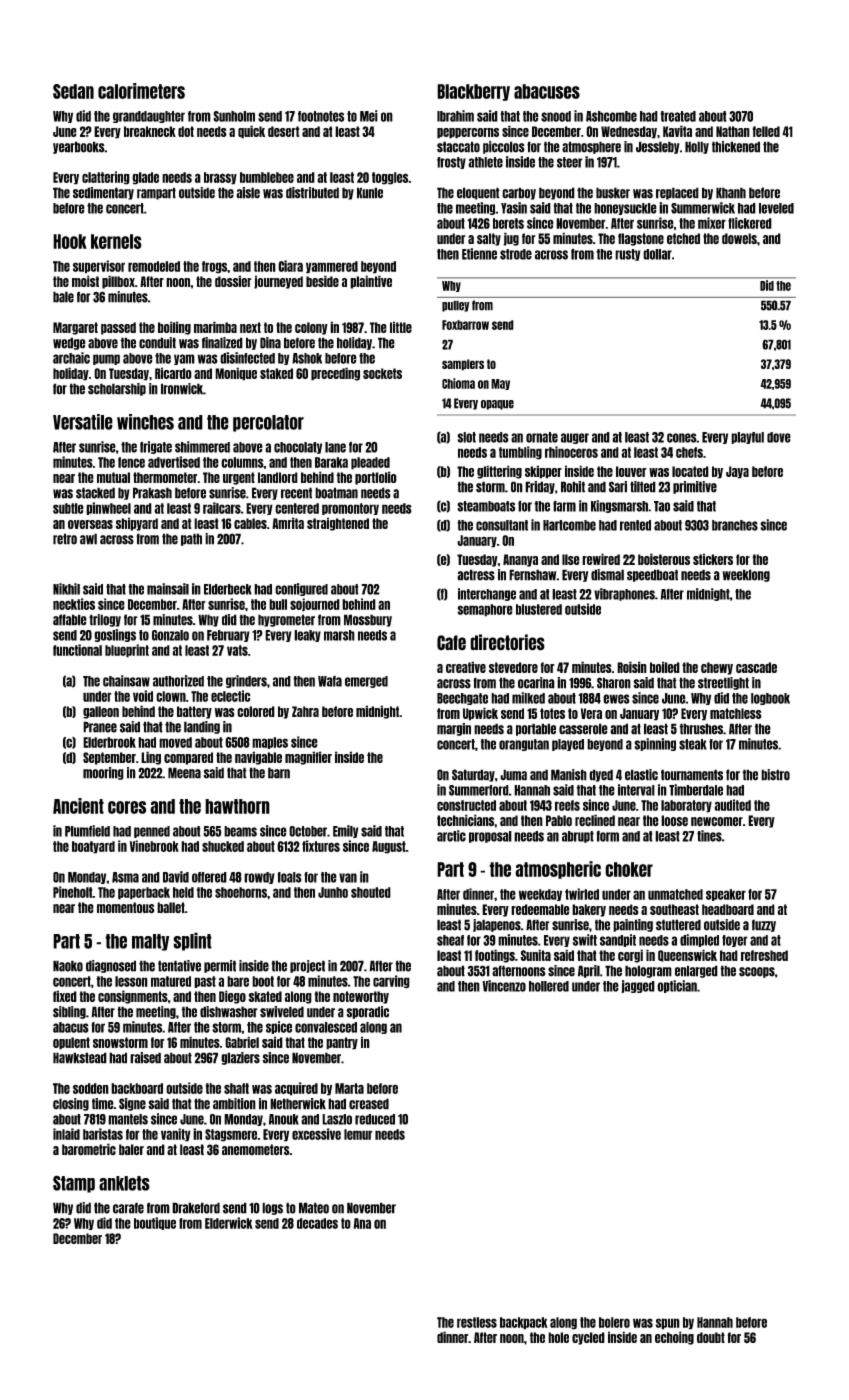  Describe the element at coordinates (473, 92) in the image. I see `Blackberry` at that location.
